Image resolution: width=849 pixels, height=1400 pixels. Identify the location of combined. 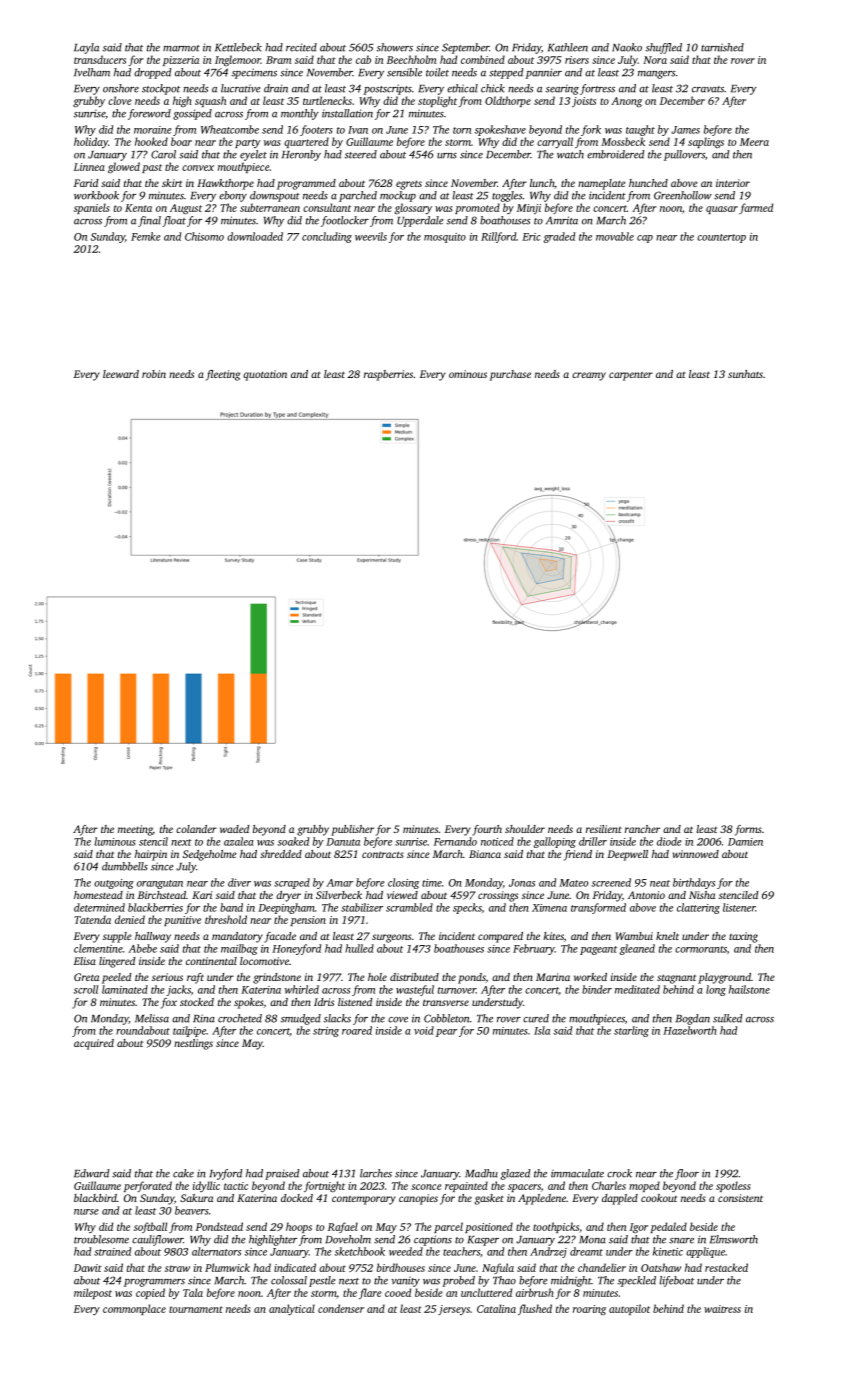
(483, 59).
